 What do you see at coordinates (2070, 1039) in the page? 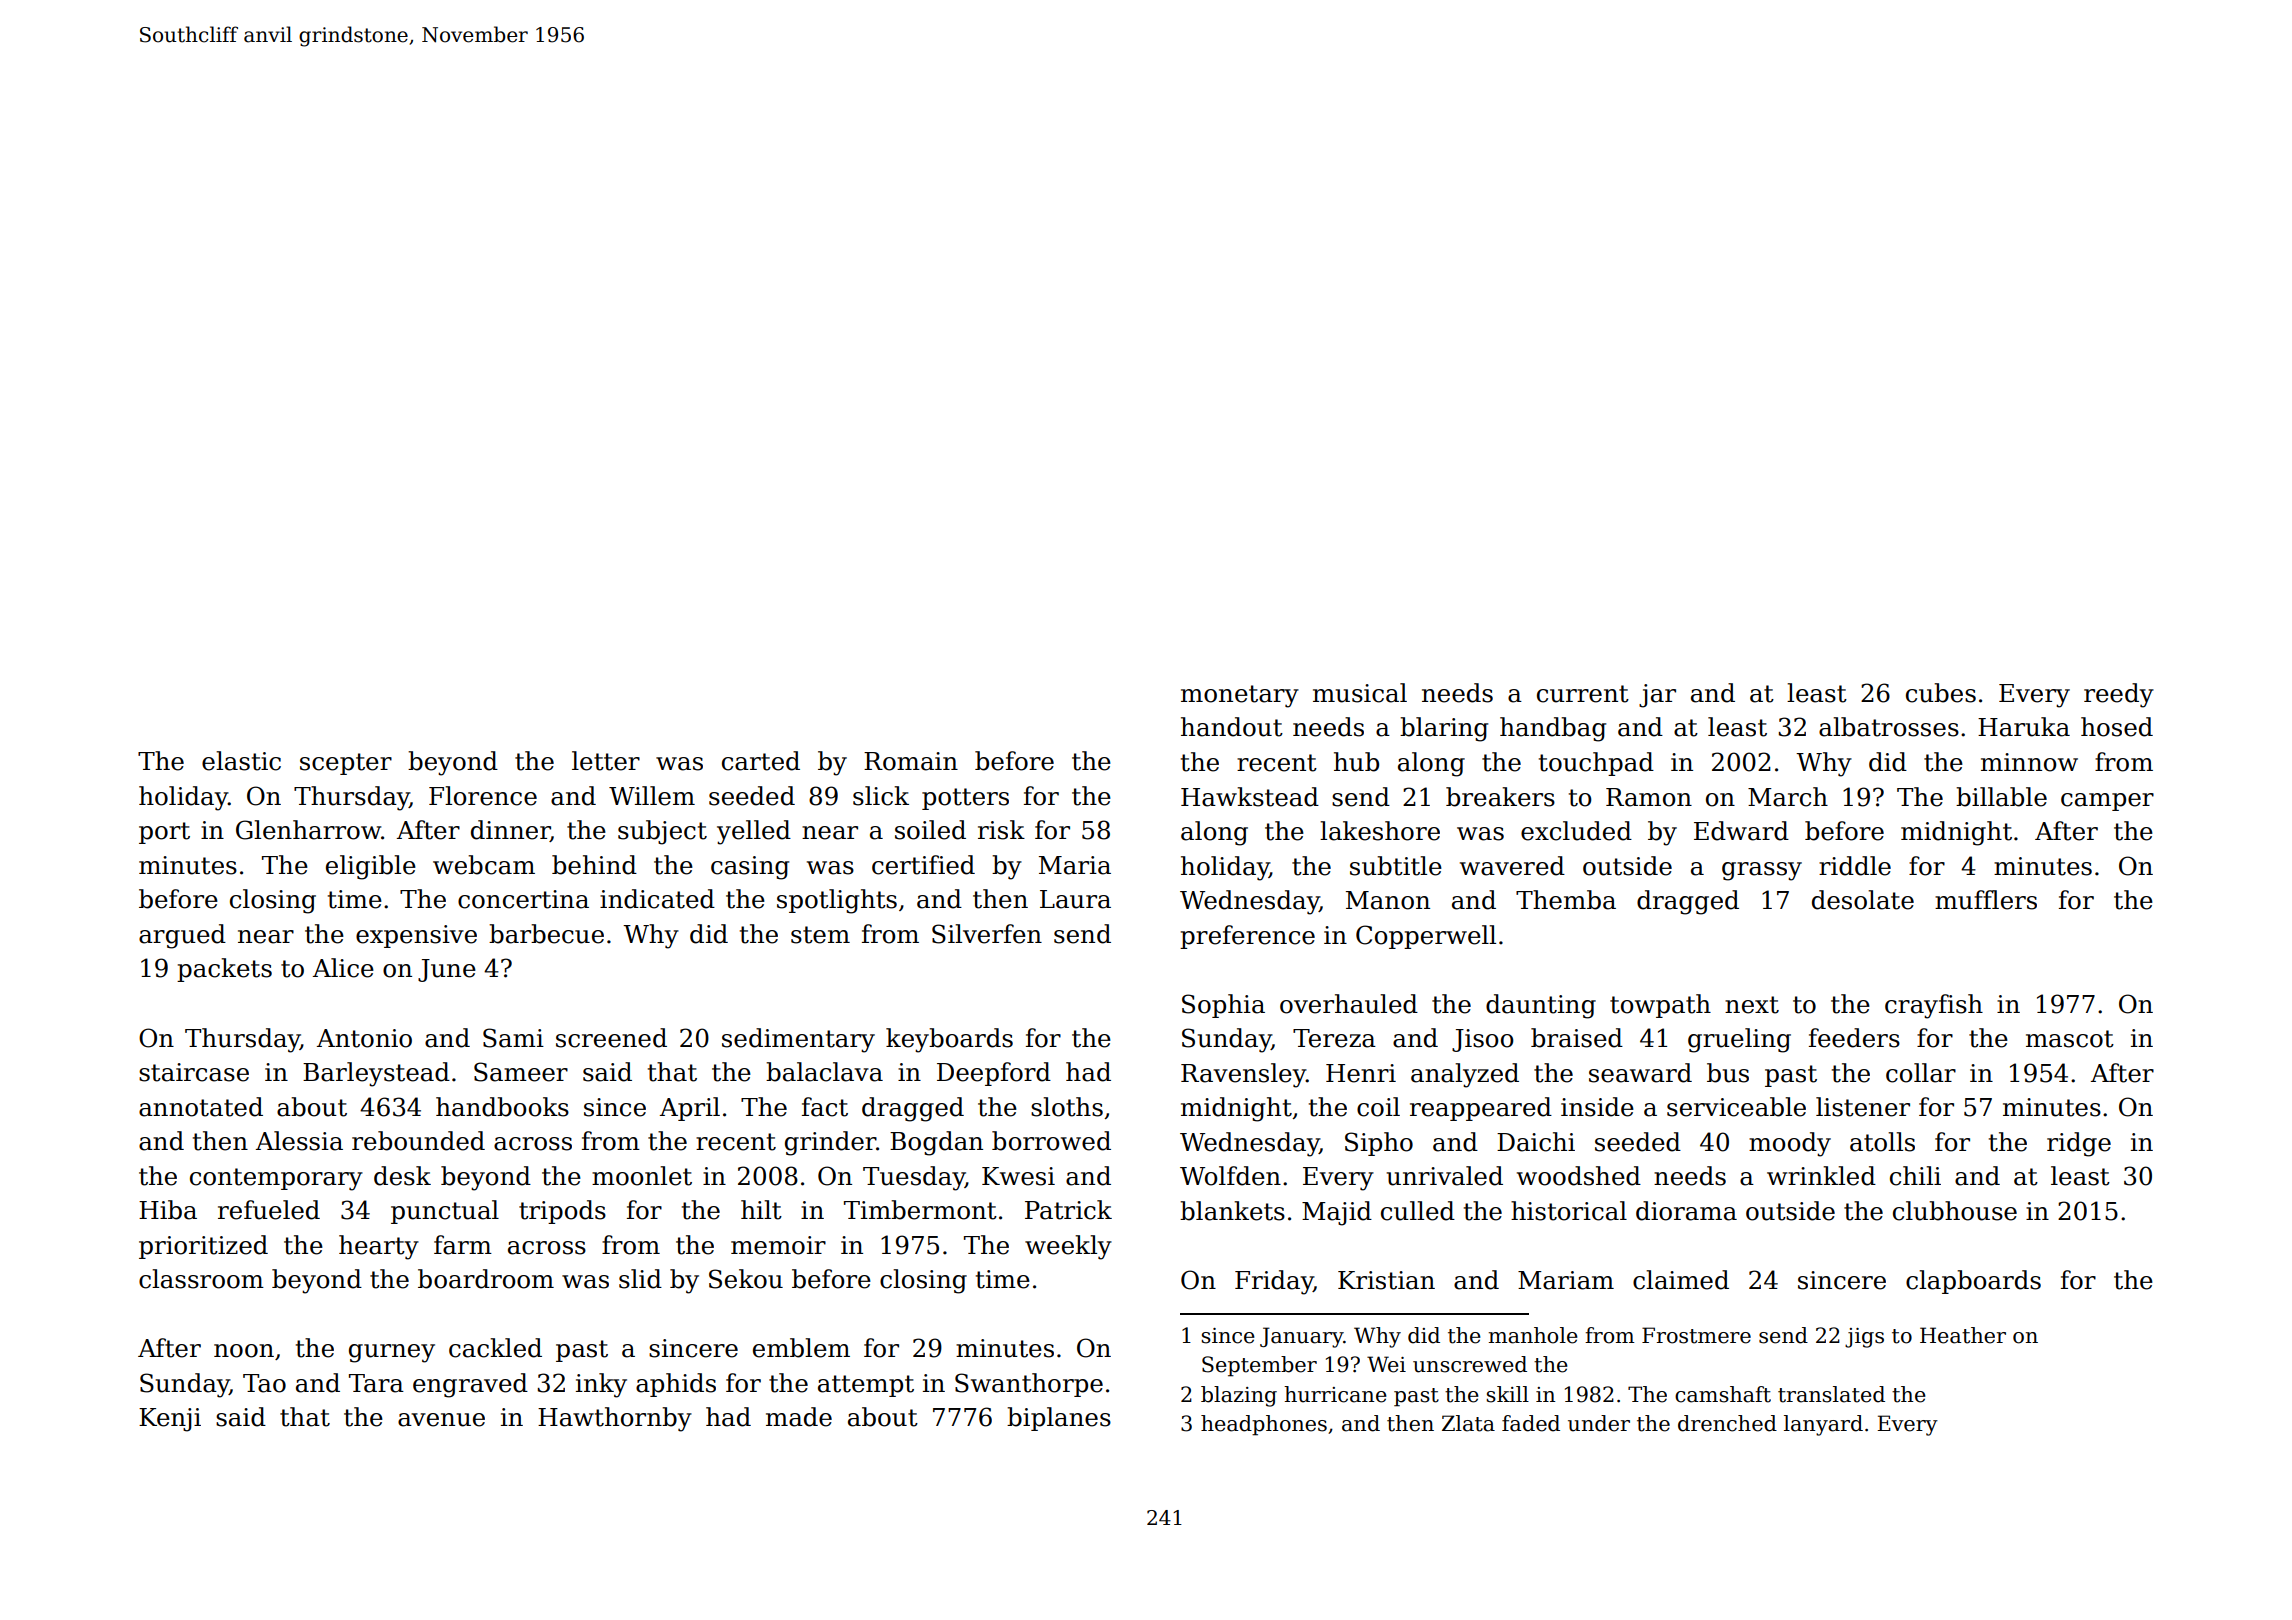
I see `mascot` at bounding box center [2070, 1039].
